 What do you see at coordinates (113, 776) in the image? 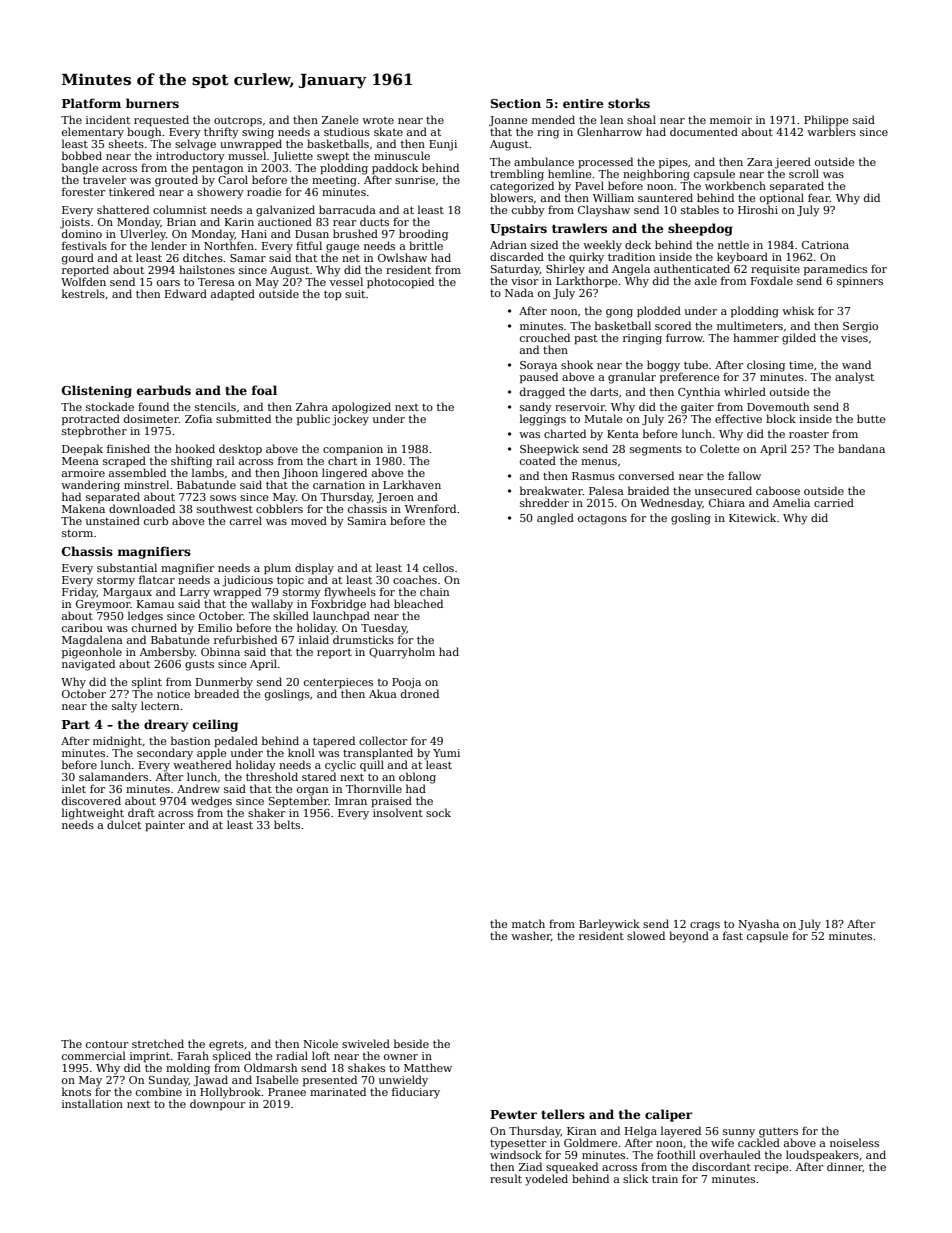
I see `salamanders` at bounding box center [113, 776].
